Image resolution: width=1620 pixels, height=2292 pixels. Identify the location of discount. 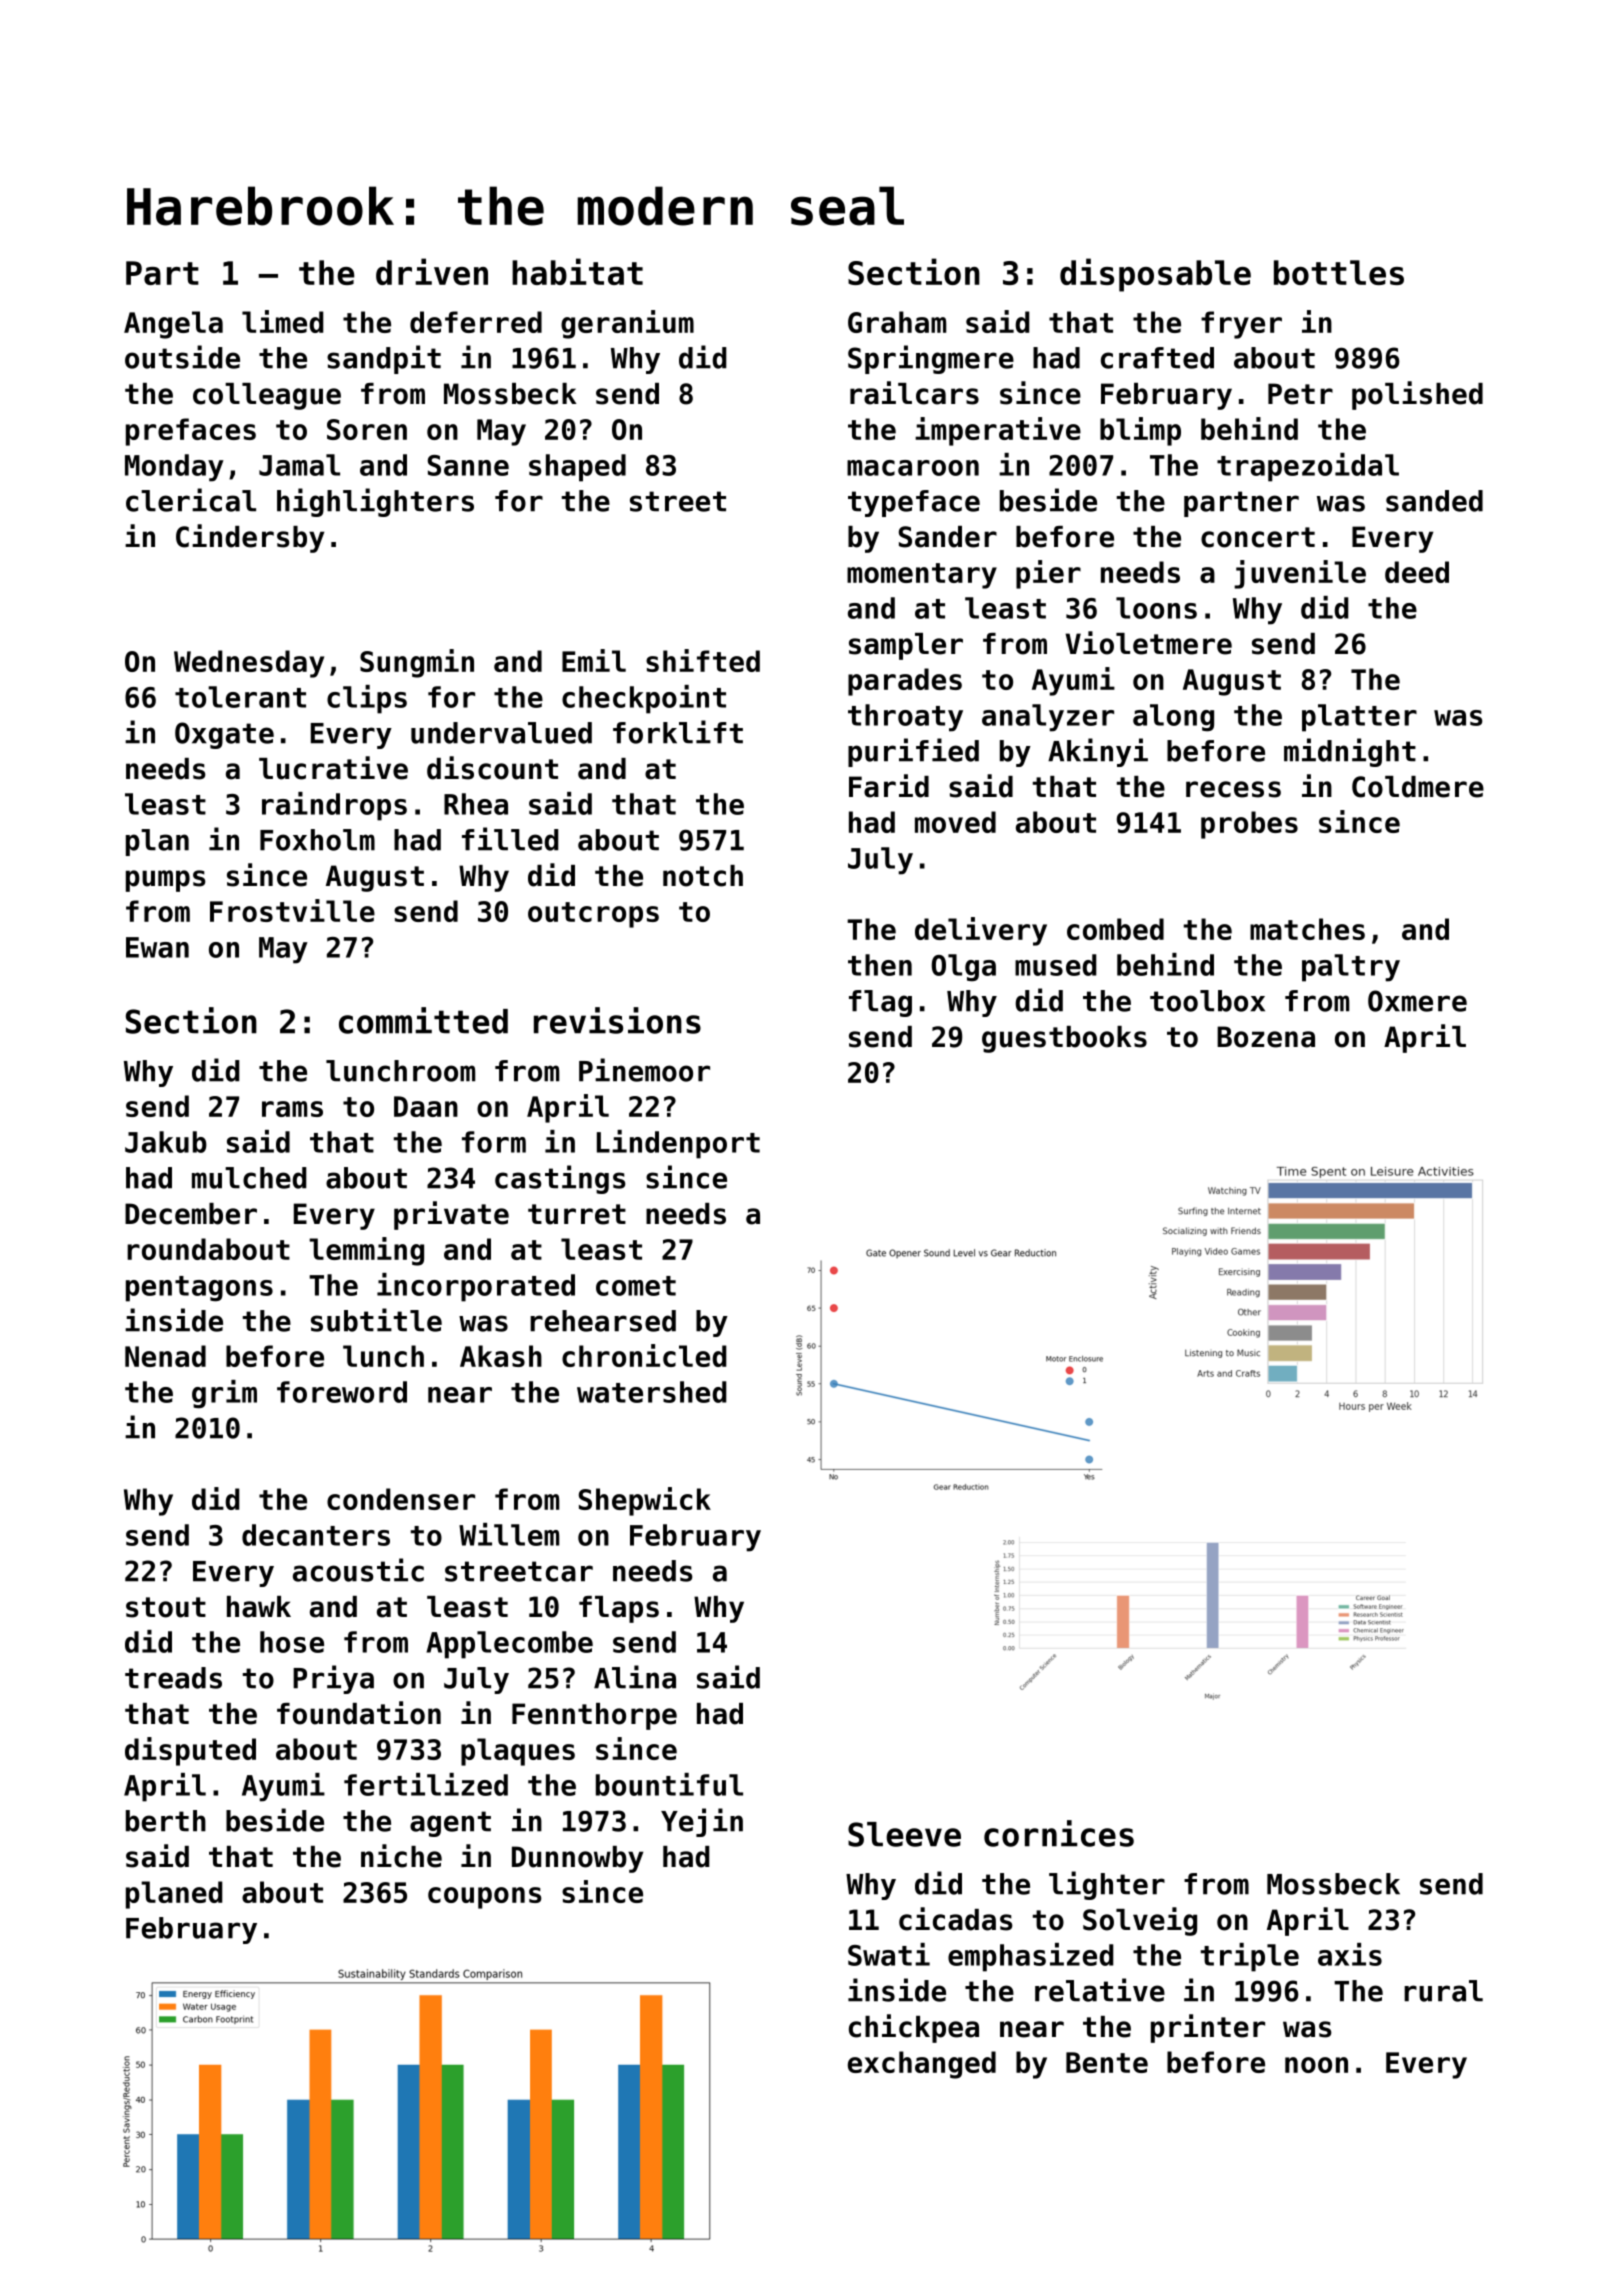
(492, 768).
